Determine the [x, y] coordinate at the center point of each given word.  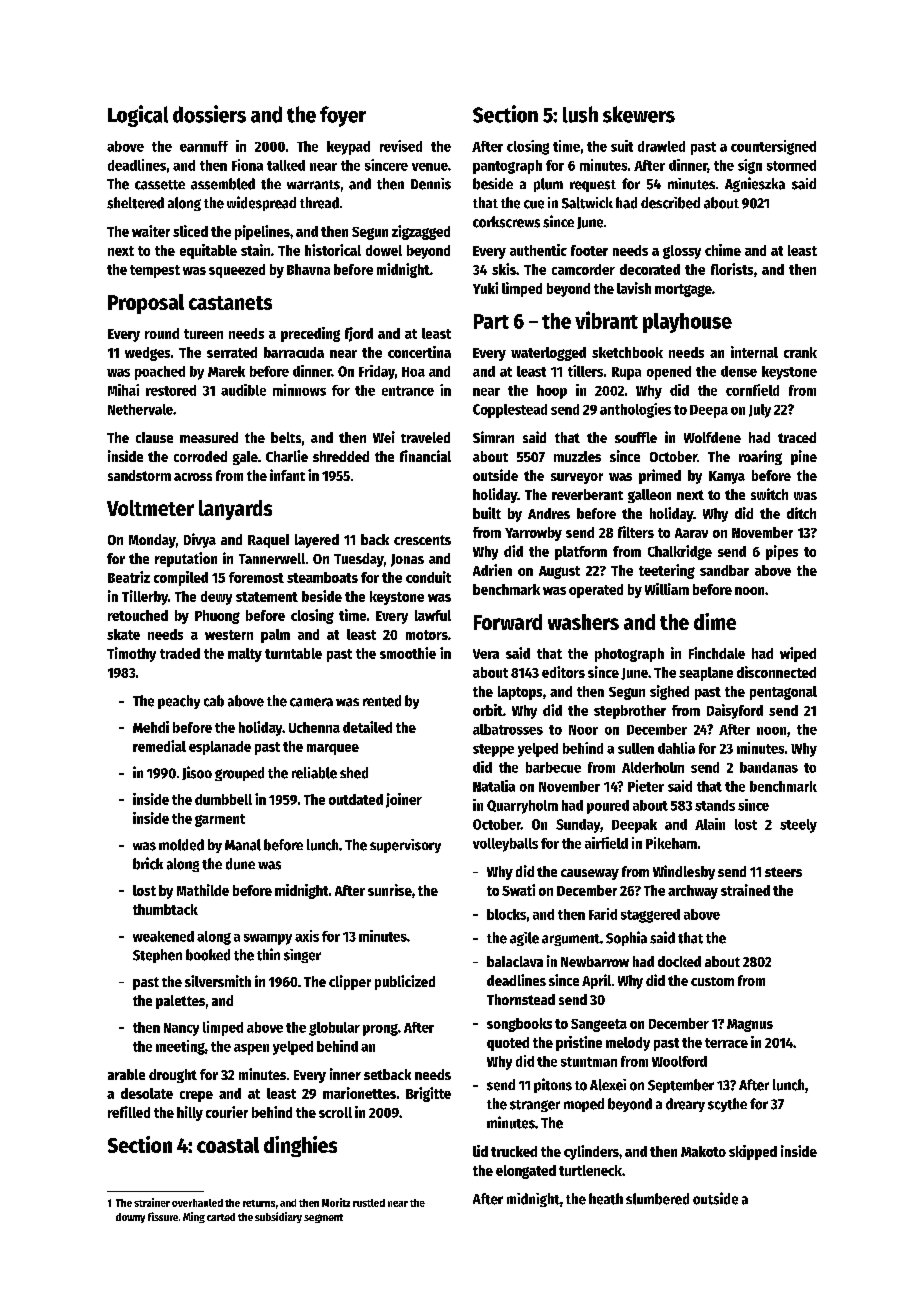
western [229, 635]
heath [606, 1199]
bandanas [769, 767]
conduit [428, 577]
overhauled [197, 1203]
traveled [425, 437]
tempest [155, 271]
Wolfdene [712, 437]
